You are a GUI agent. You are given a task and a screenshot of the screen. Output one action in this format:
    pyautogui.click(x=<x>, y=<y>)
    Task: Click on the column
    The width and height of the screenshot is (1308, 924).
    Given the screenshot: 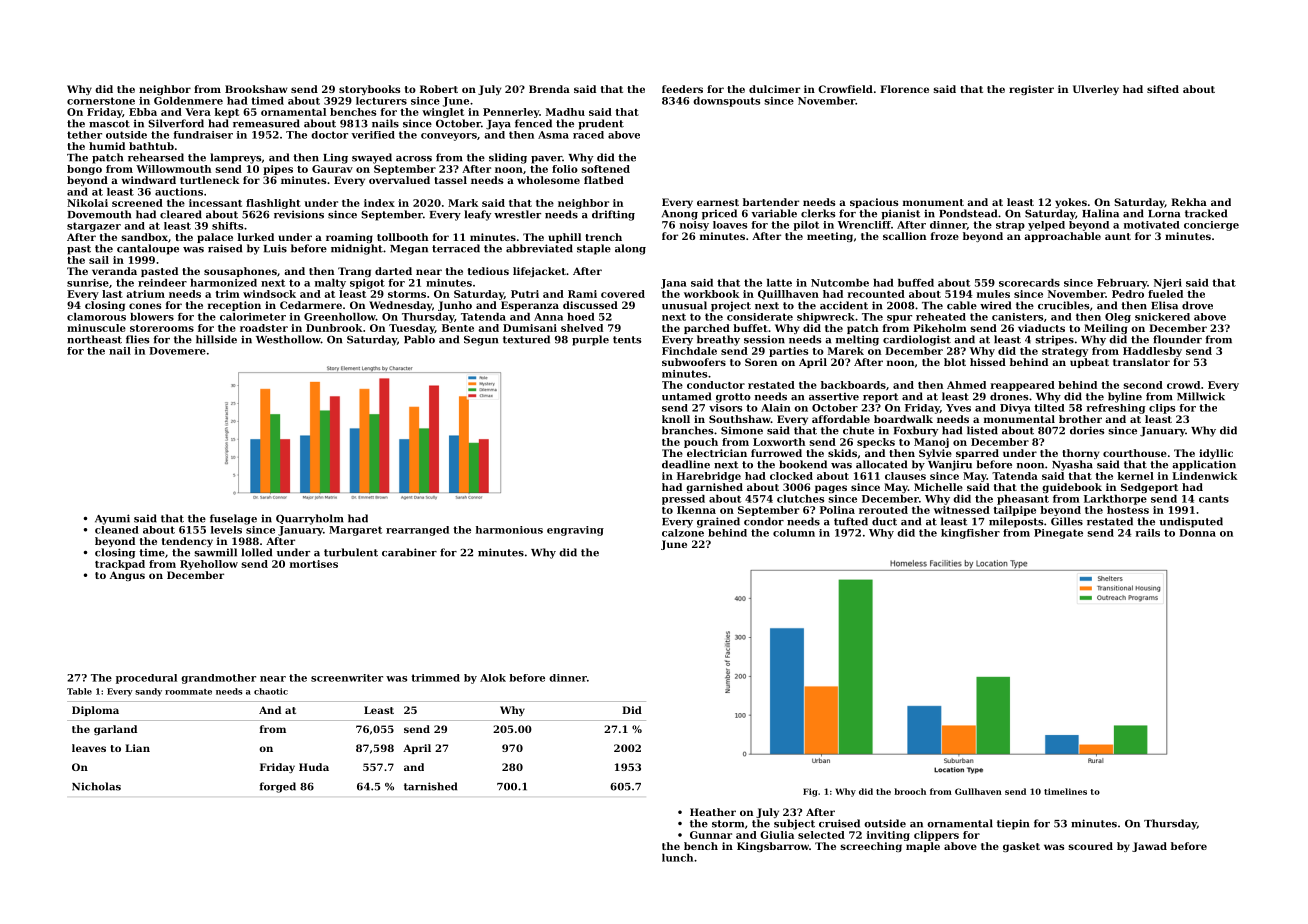 What is the action you would take?
    pyautogui.click(x=794, y=533)
